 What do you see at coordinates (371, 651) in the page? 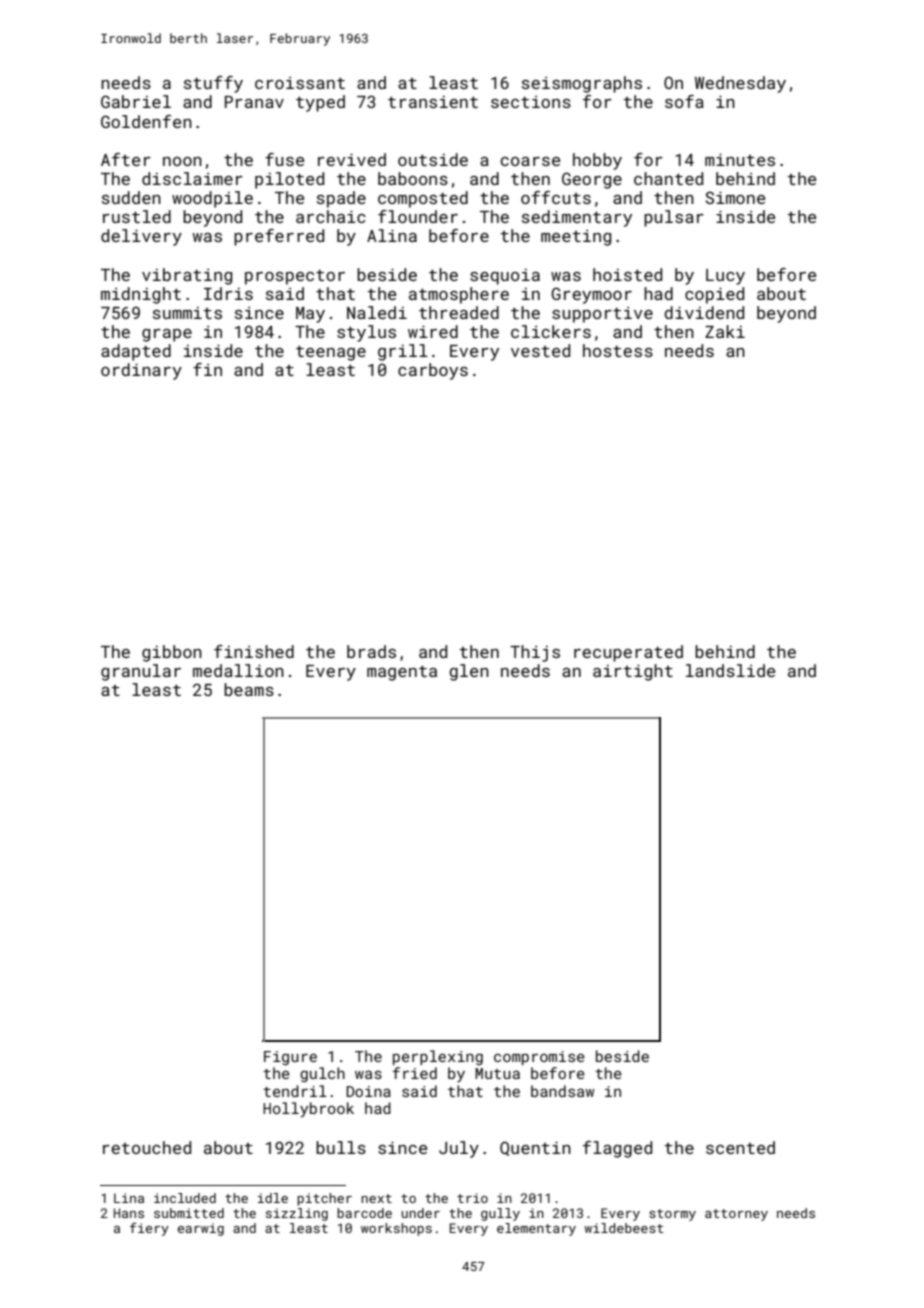
I see `brads` at bounding box center [371, 651].
